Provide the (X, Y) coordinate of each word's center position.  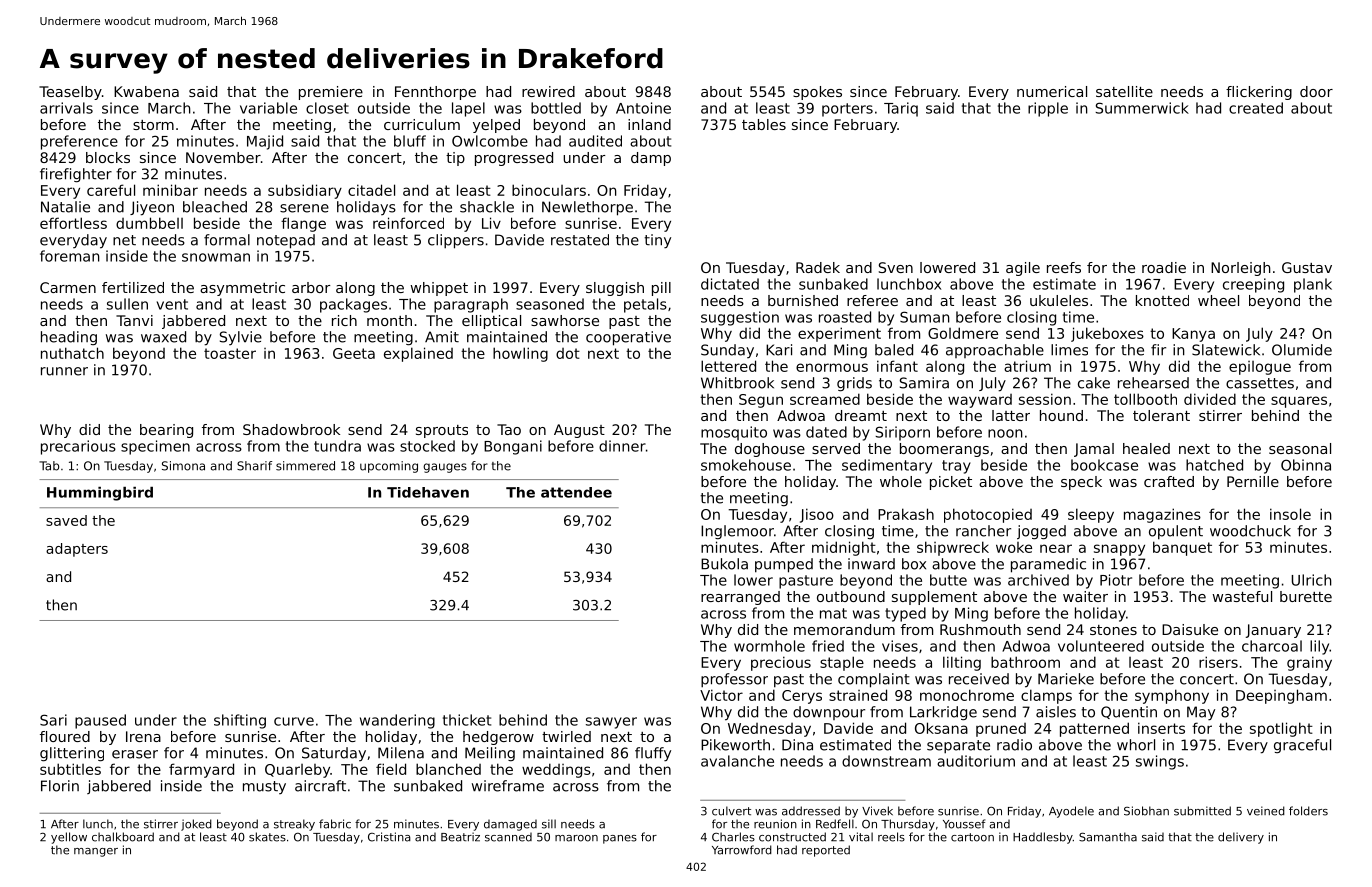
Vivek (877, 811)
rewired (548, 91)
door (1316, 91)
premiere (331, 93)
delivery (1241, 838)
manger (96, 852)
